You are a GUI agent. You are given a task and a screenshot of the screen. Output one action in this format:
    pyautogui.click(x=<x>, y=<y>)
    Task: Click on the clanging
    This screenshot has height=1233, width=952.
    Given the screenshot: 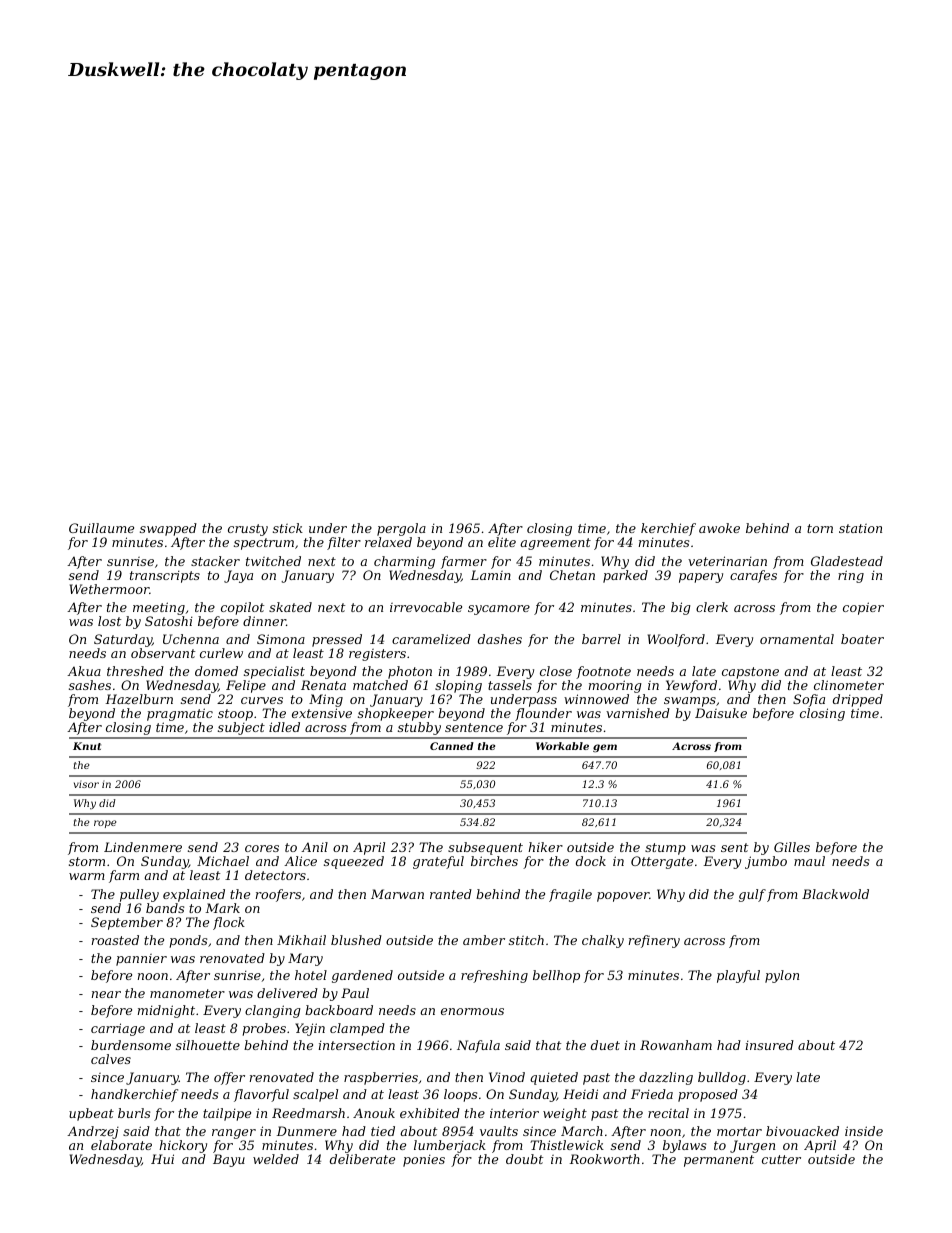 What is the action you would take?
    pyautogui.click(x=273, y=1011)
